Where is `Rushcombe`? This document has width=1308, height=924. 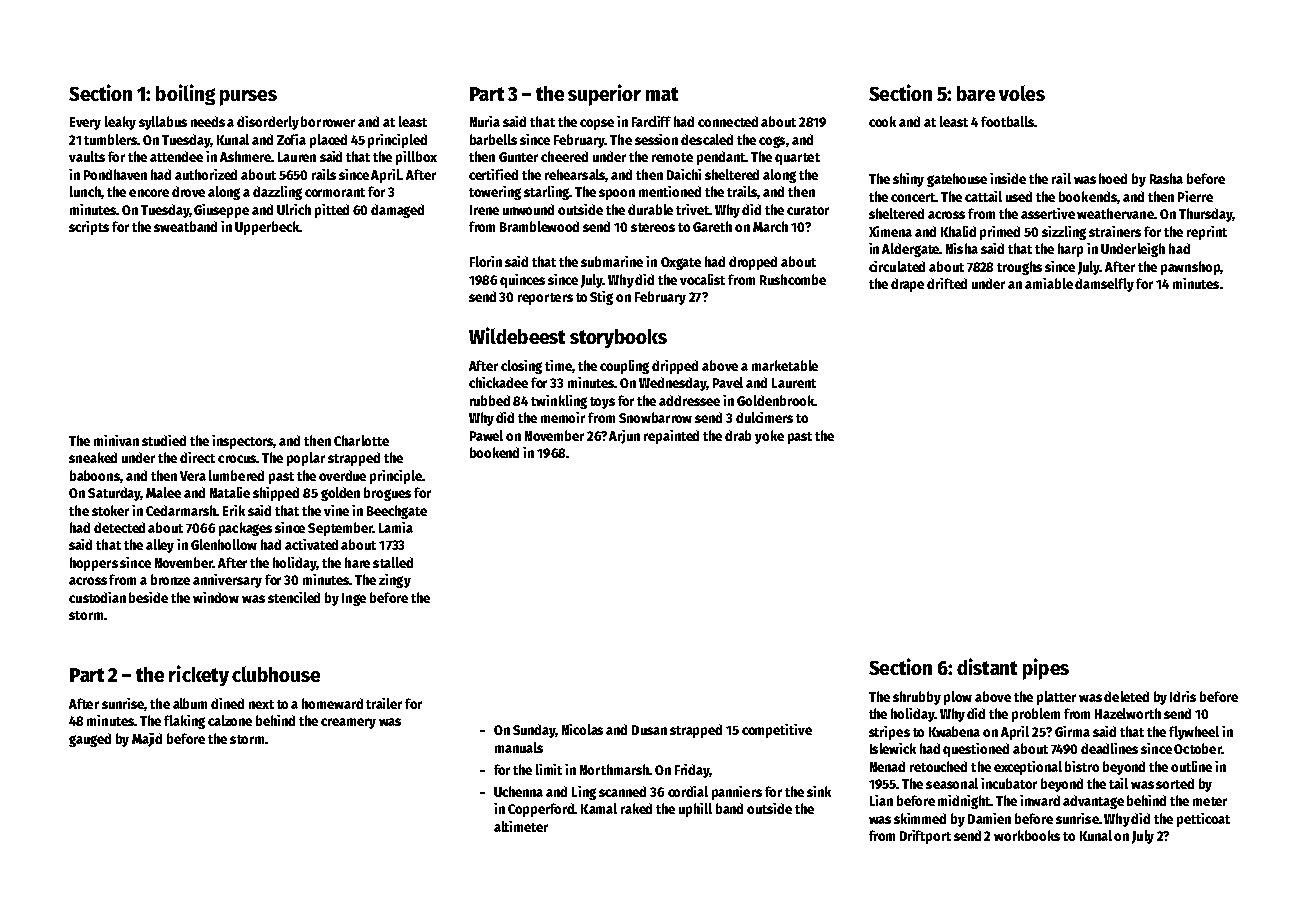 Rushcombe is located at coordinates (793, 279).
